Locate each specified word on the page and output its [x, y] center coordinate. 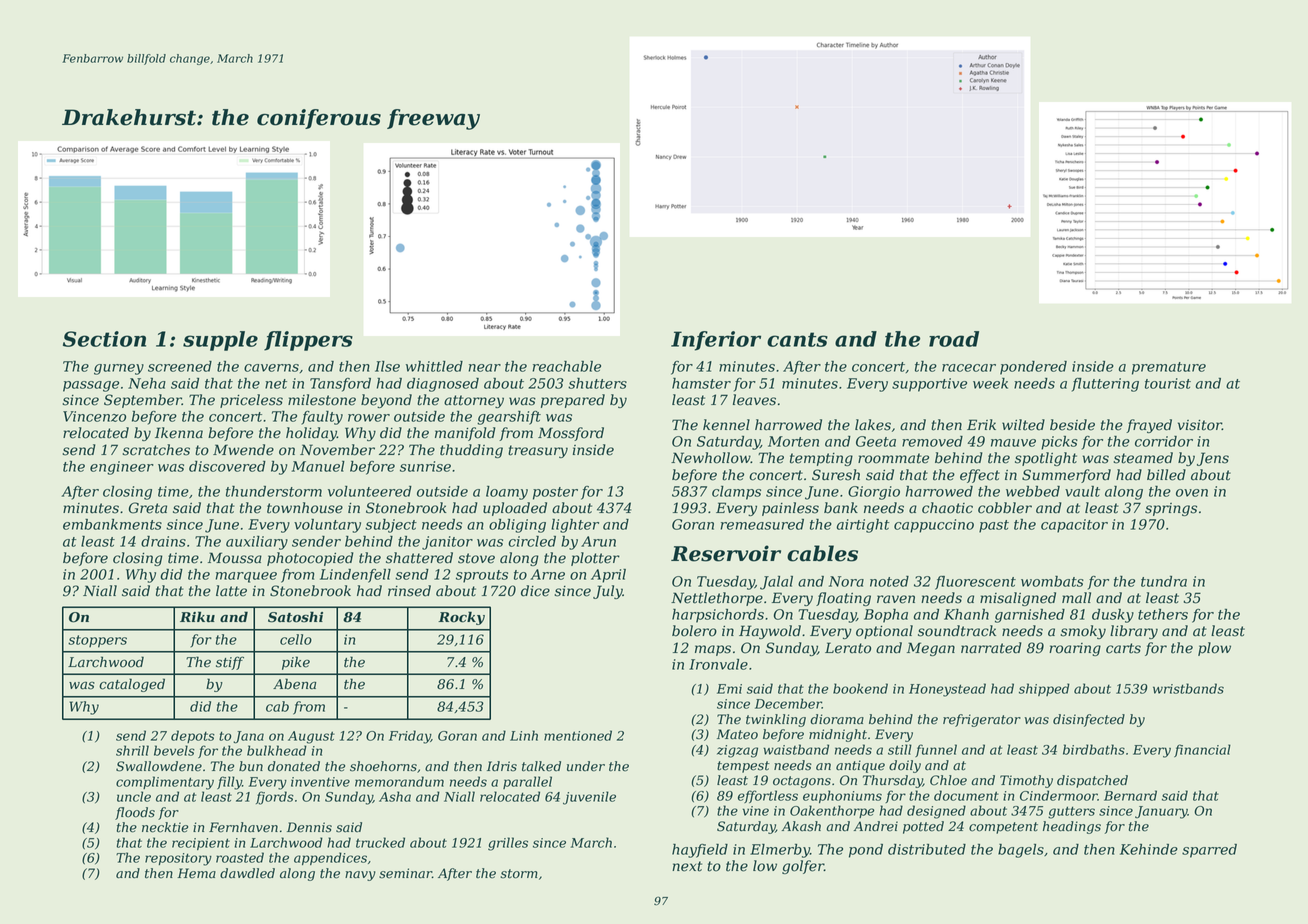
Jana [248, 737]
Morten [793, 441]
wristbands [1188, 688]
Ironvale [718, 664]
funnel [936, 750]
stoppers [97, 641]
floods [135, 813]
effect [980, 476]
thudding [471, 451]
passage [91, 386]
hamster [701, 383]
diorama [837, 719]
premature [1169, 368]
